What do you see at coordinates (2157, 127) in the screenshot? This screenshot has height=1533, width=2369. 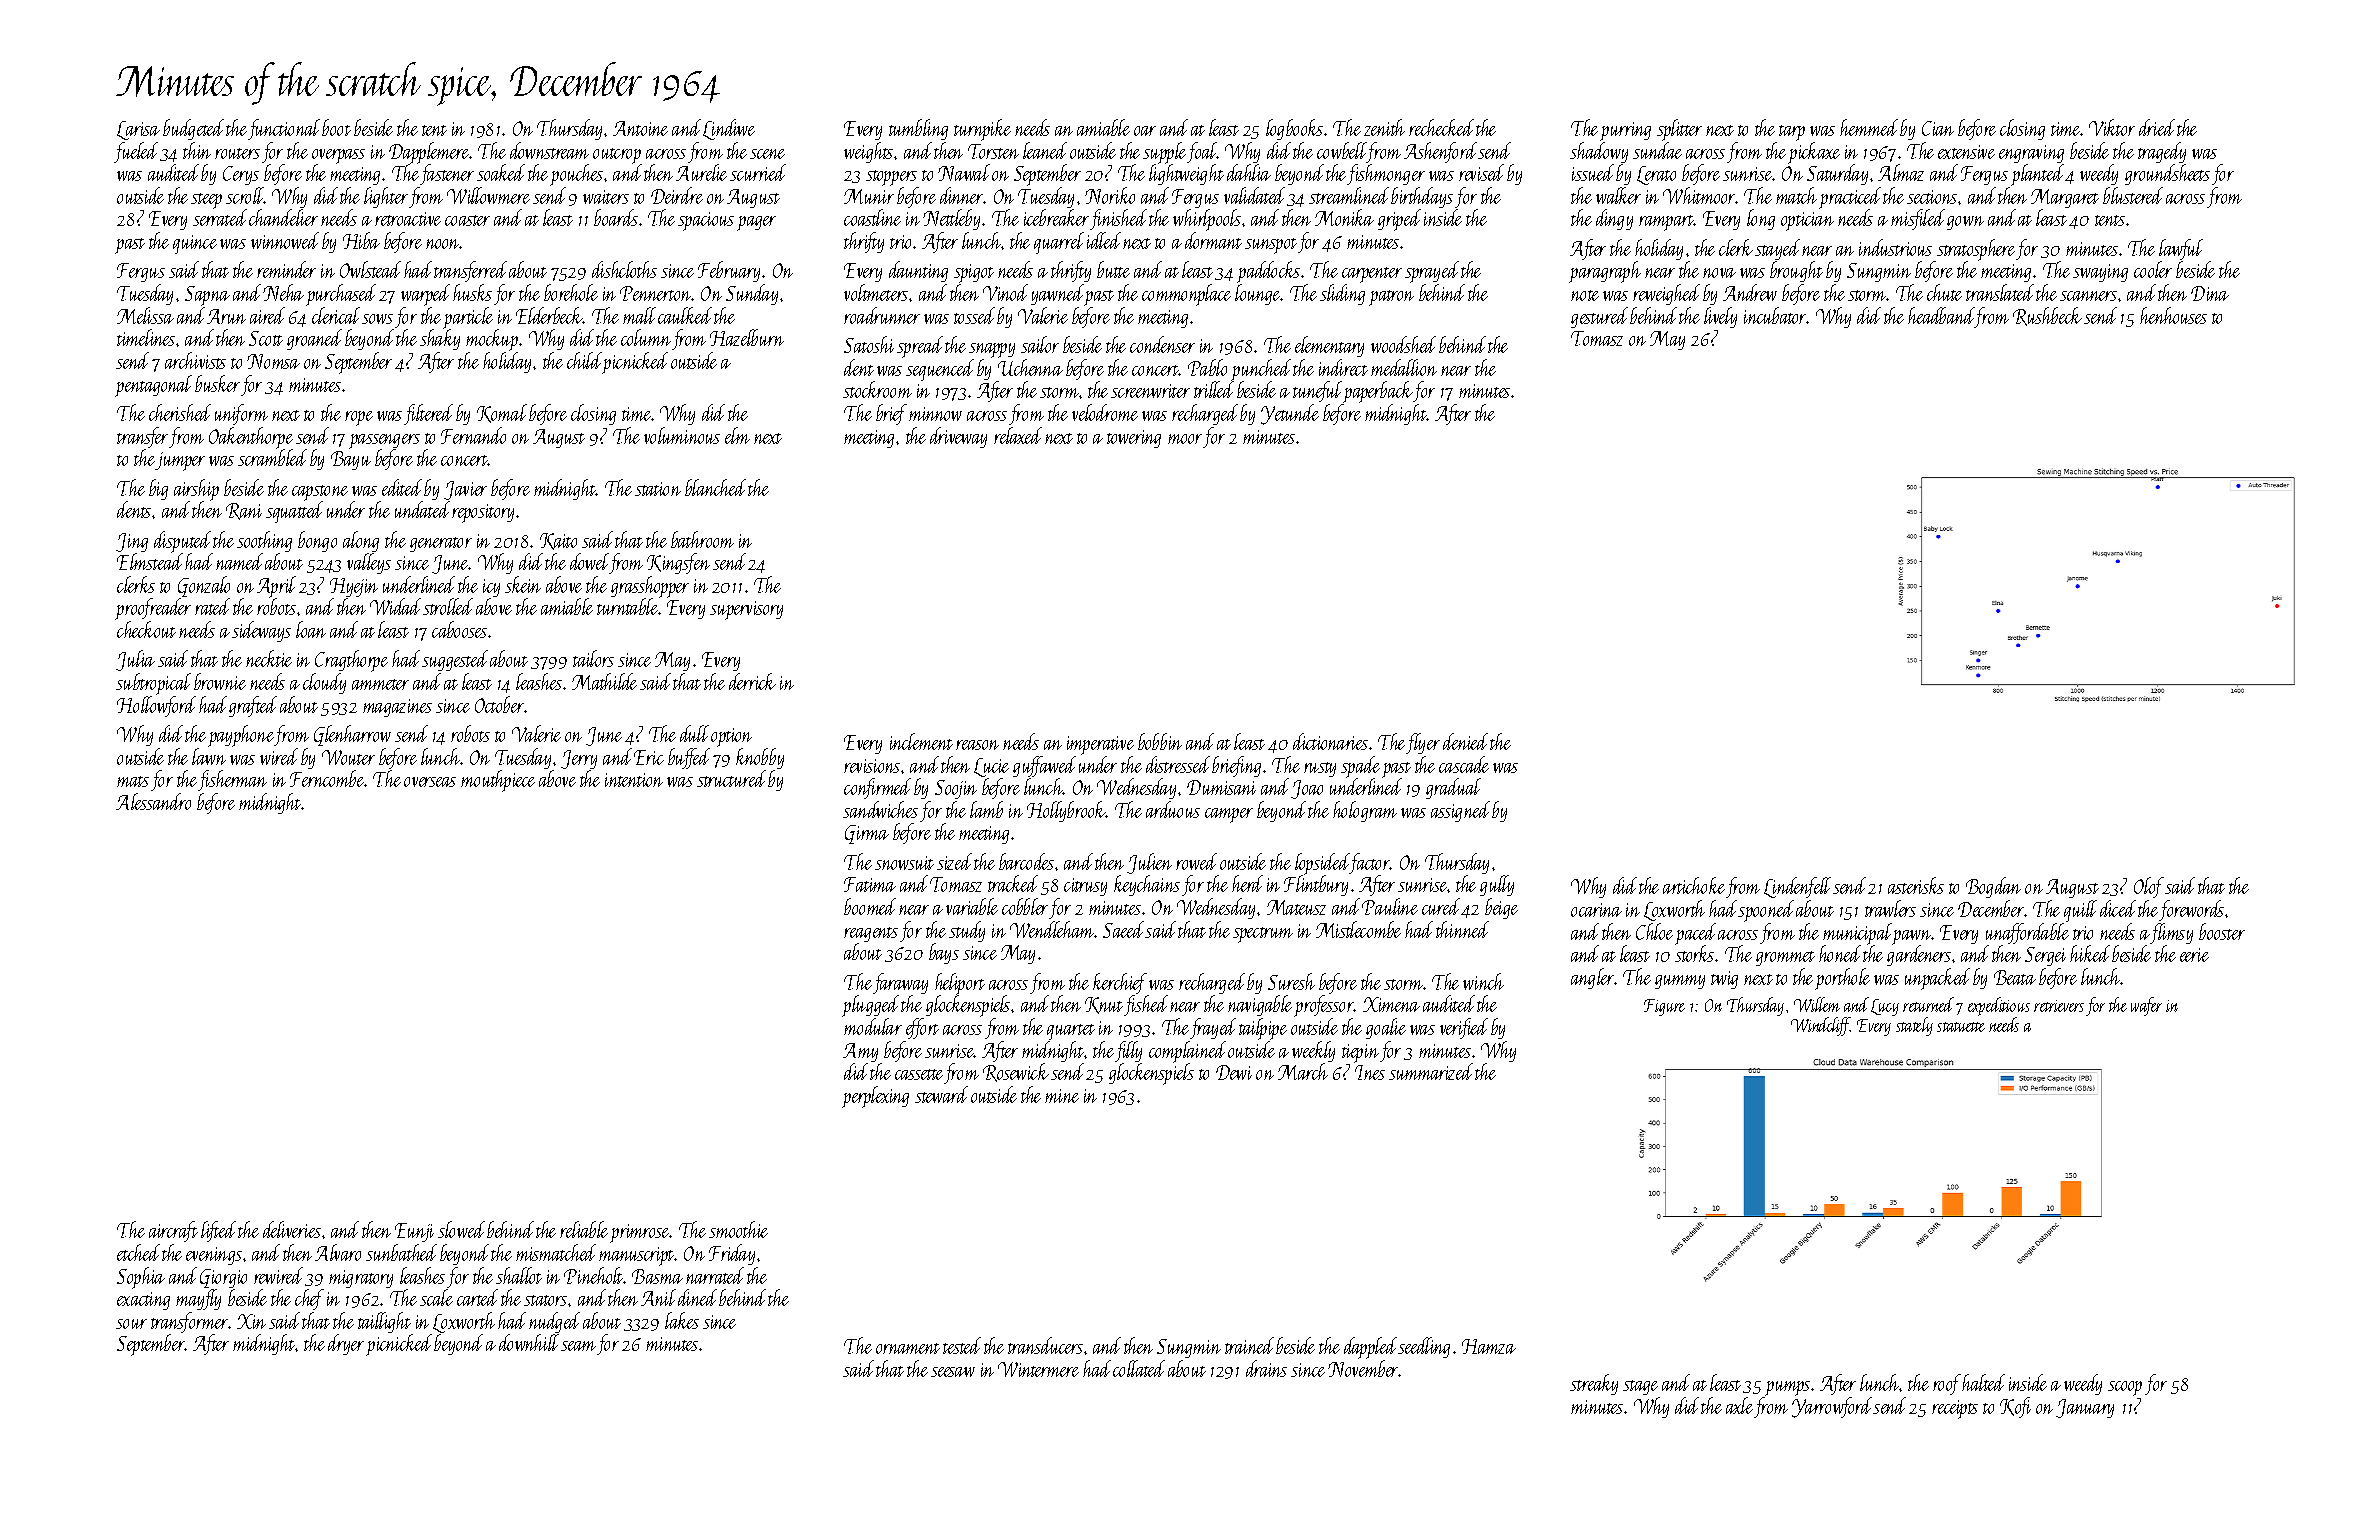 I see `dried` at bounding box center [2157, 127].
